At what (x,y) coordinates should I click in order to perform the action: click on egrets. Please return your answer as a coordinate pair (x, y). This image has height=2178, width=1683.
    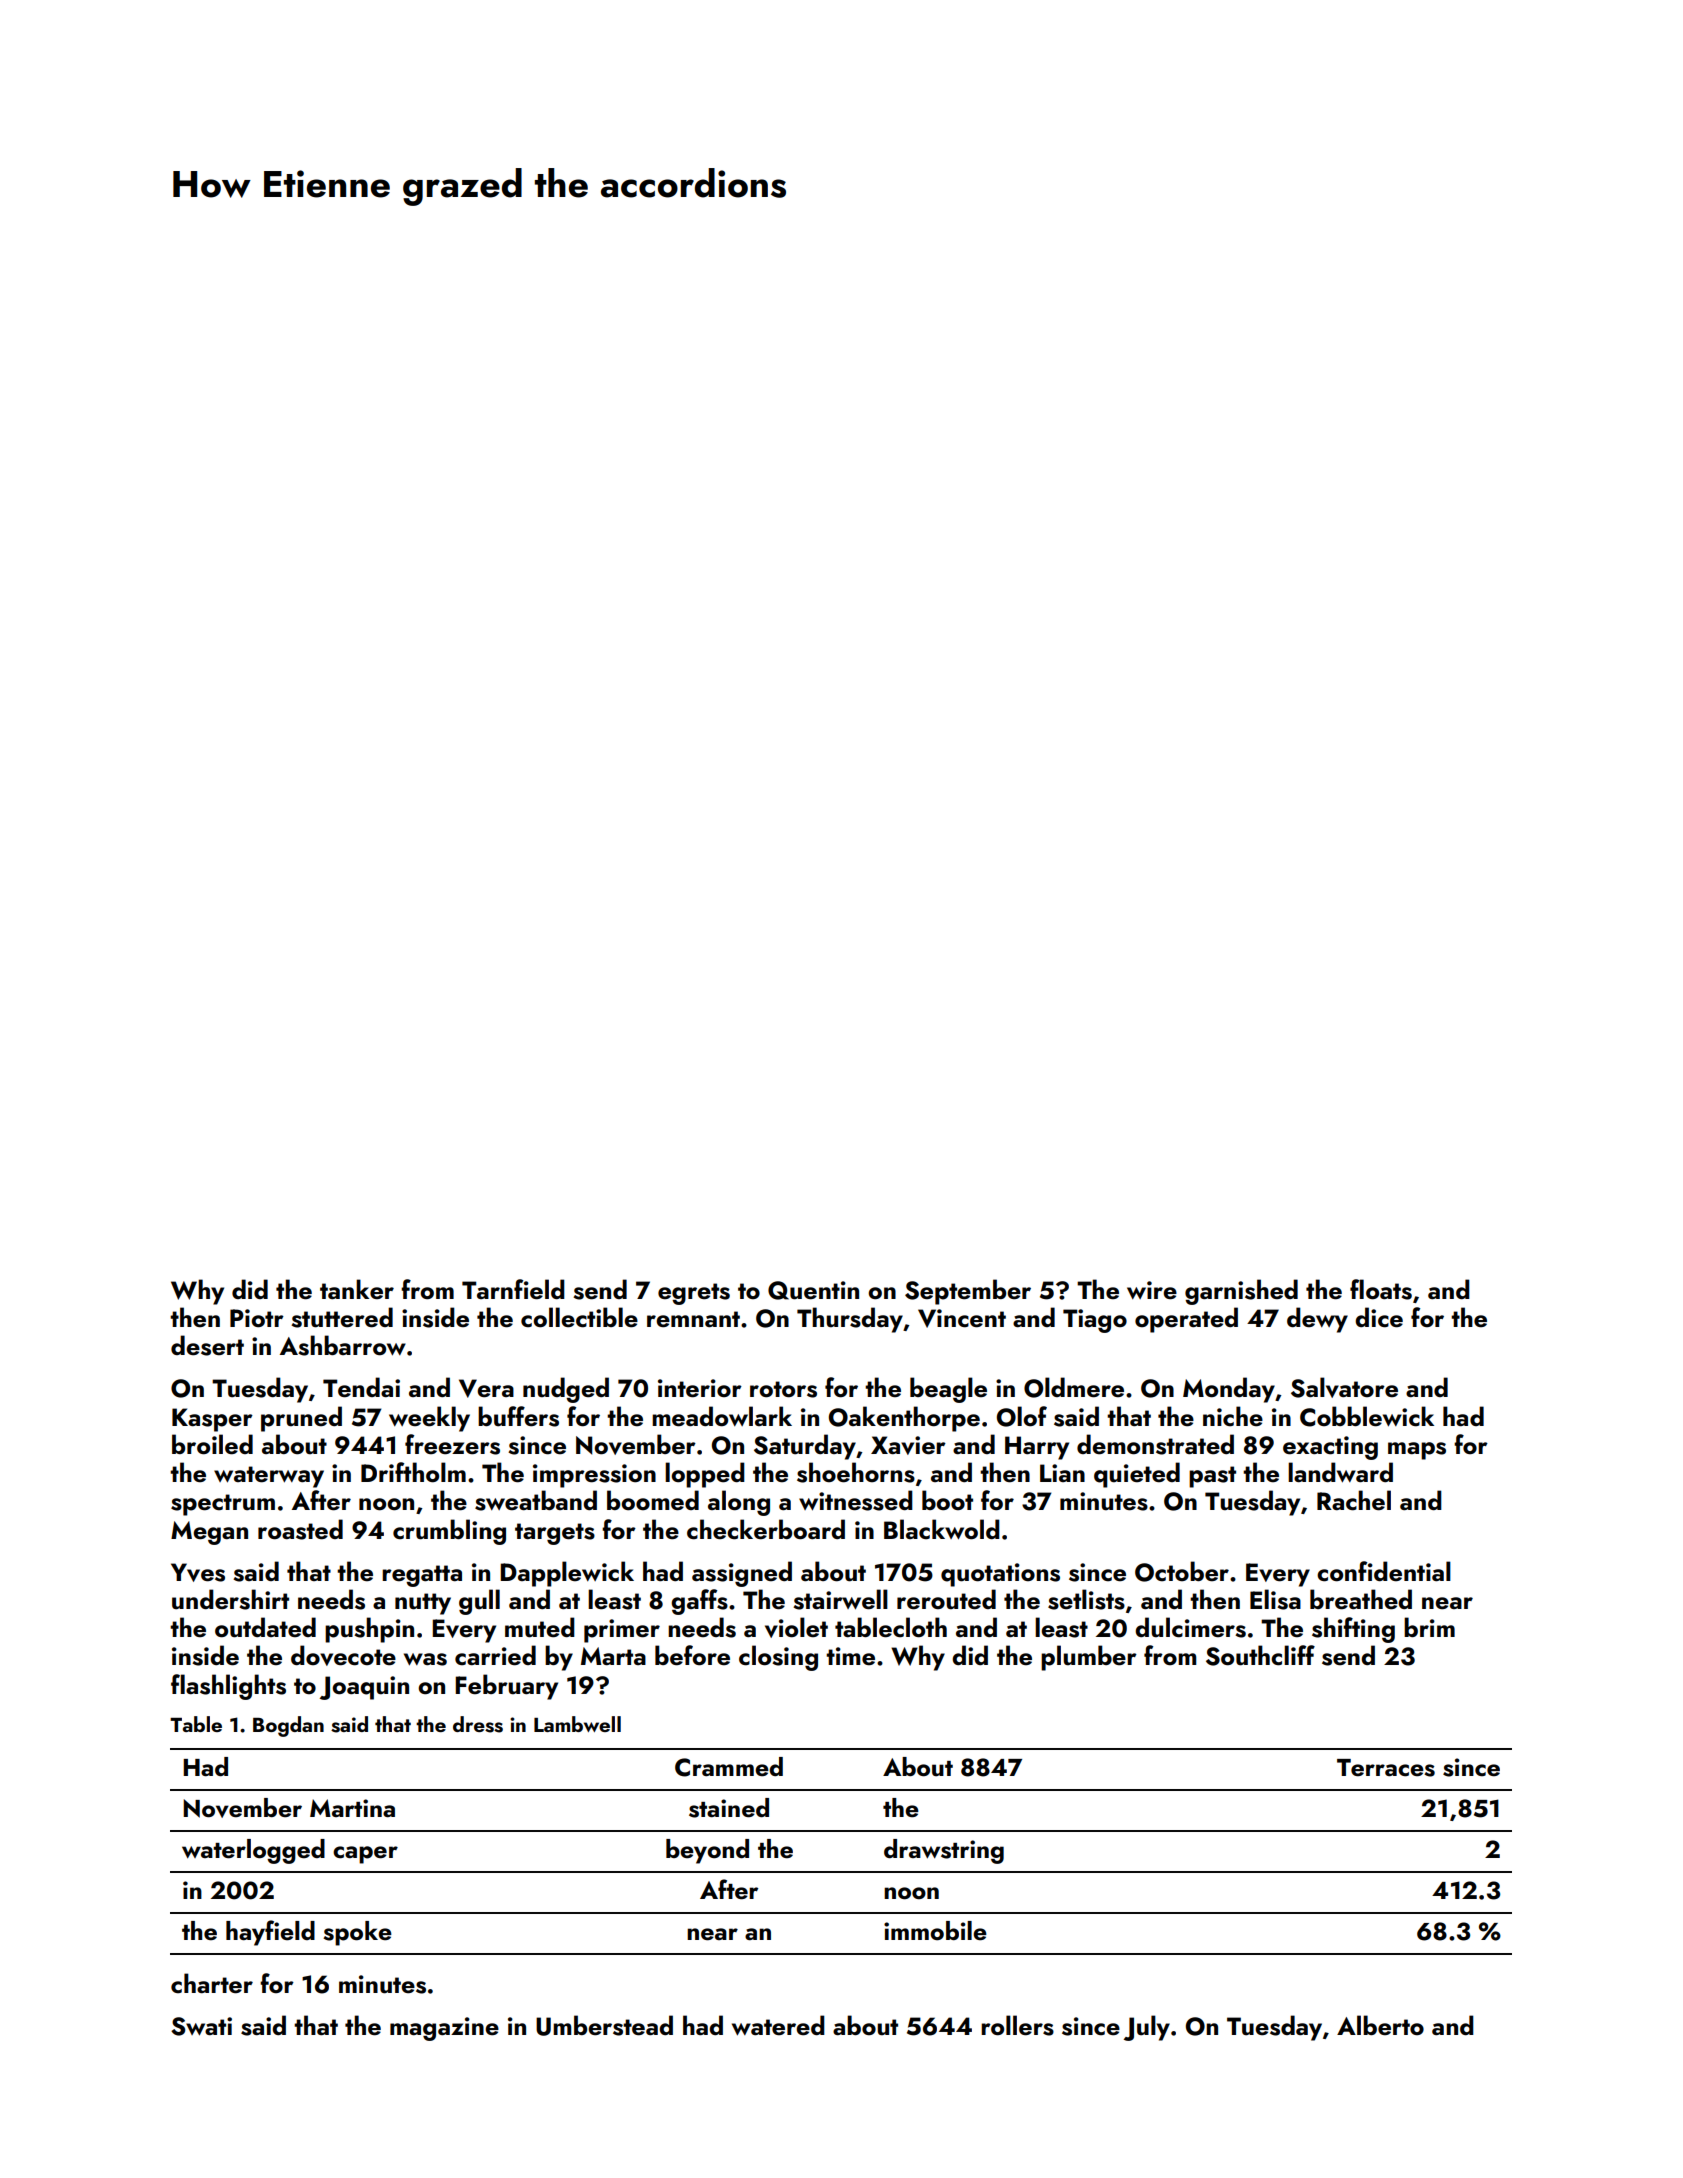
    Looking at the image, I should click on (694, 1294).
